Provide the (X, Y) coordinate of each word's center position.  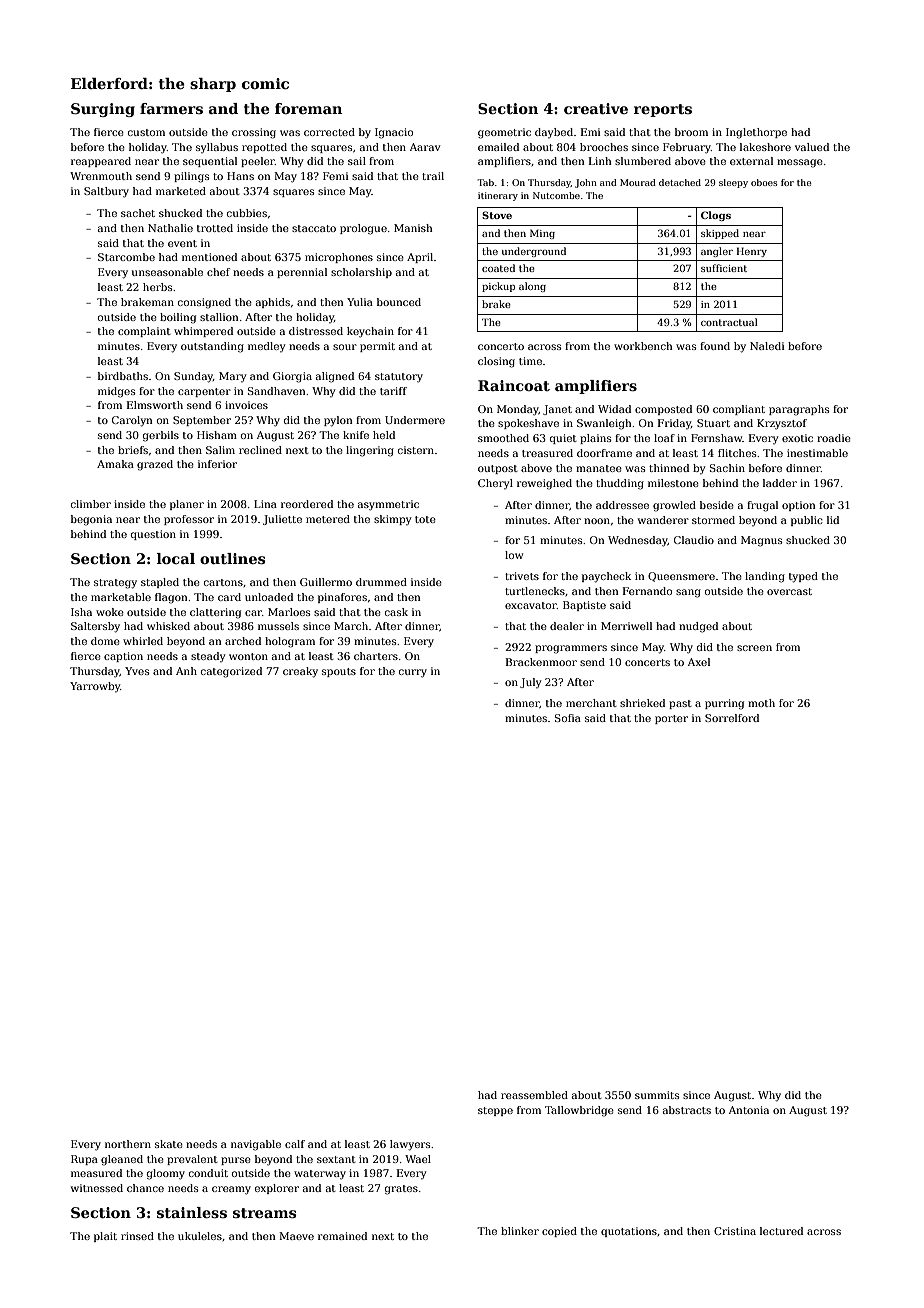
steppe (495, 1111)
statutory (399, 378)
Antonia (749, 1110)
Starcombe (126, 257)
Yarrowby (95, 687)
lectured (781, 1231)
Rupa (84, 1160)
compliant (739, 410)
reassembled (534, 1095)
